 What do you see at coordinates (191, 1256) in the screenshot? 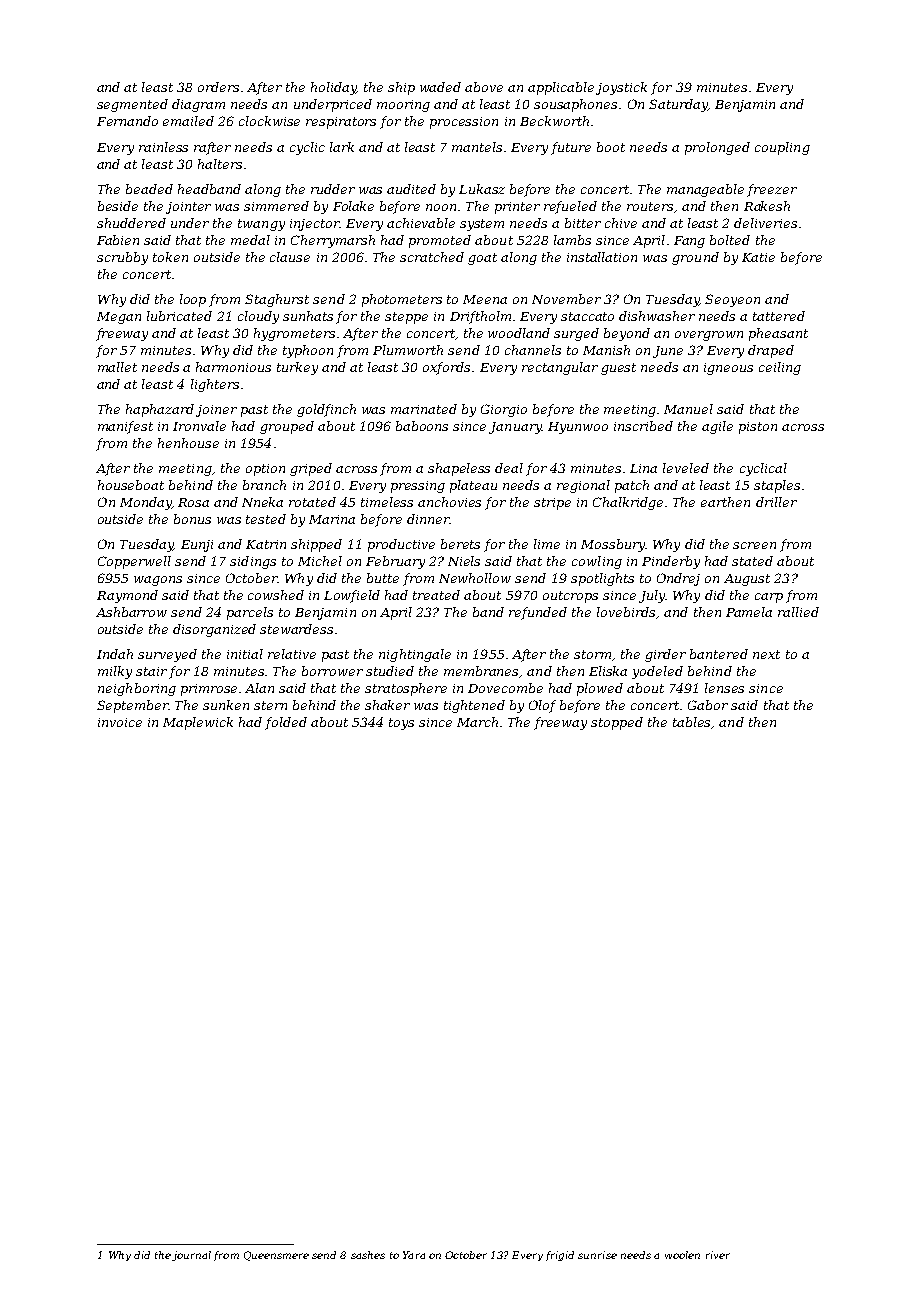
I see `journal` at bounding box center [191, 1256].
